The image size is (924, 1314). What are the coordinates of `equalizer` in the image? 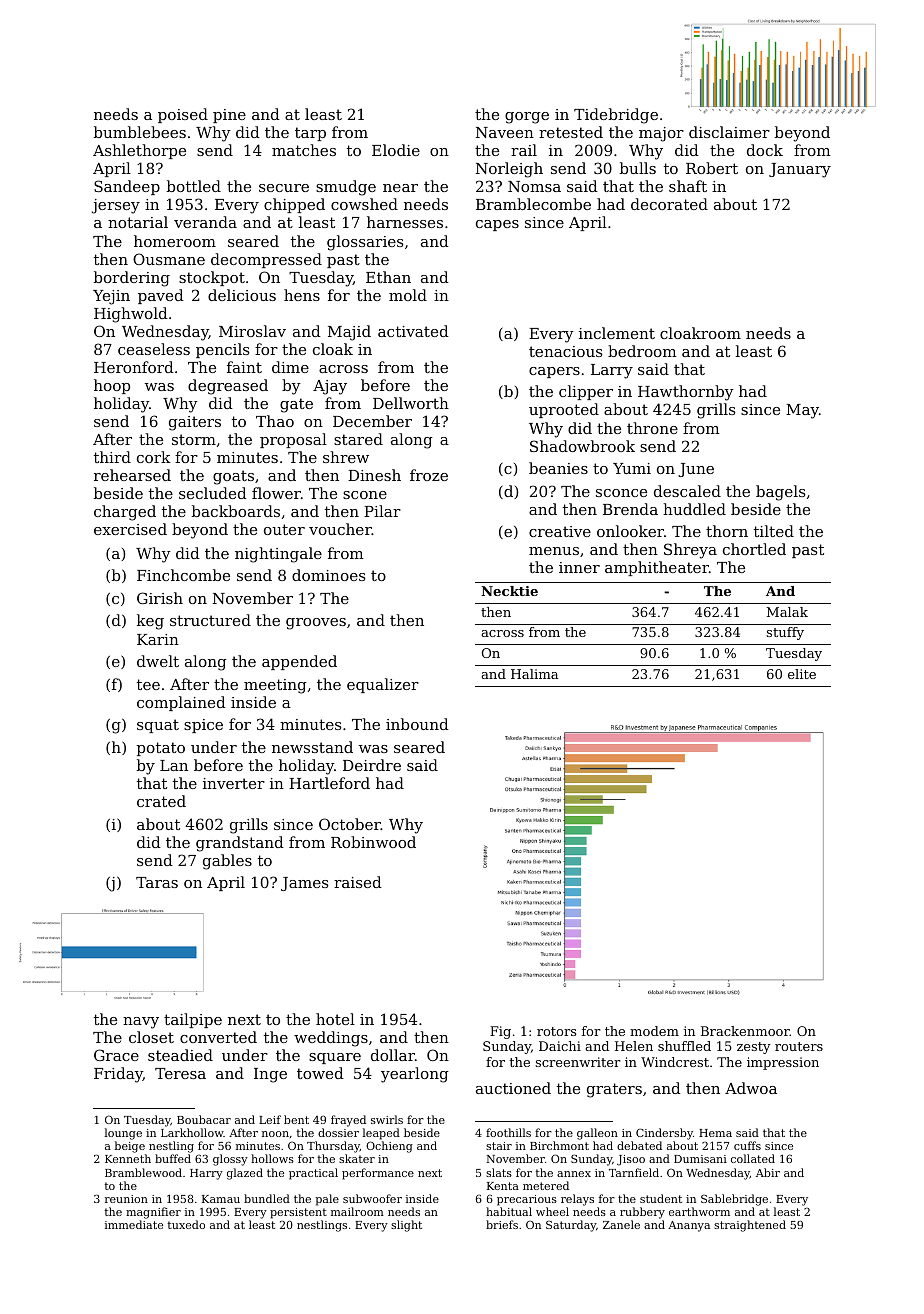 It's located at (383, 685).
